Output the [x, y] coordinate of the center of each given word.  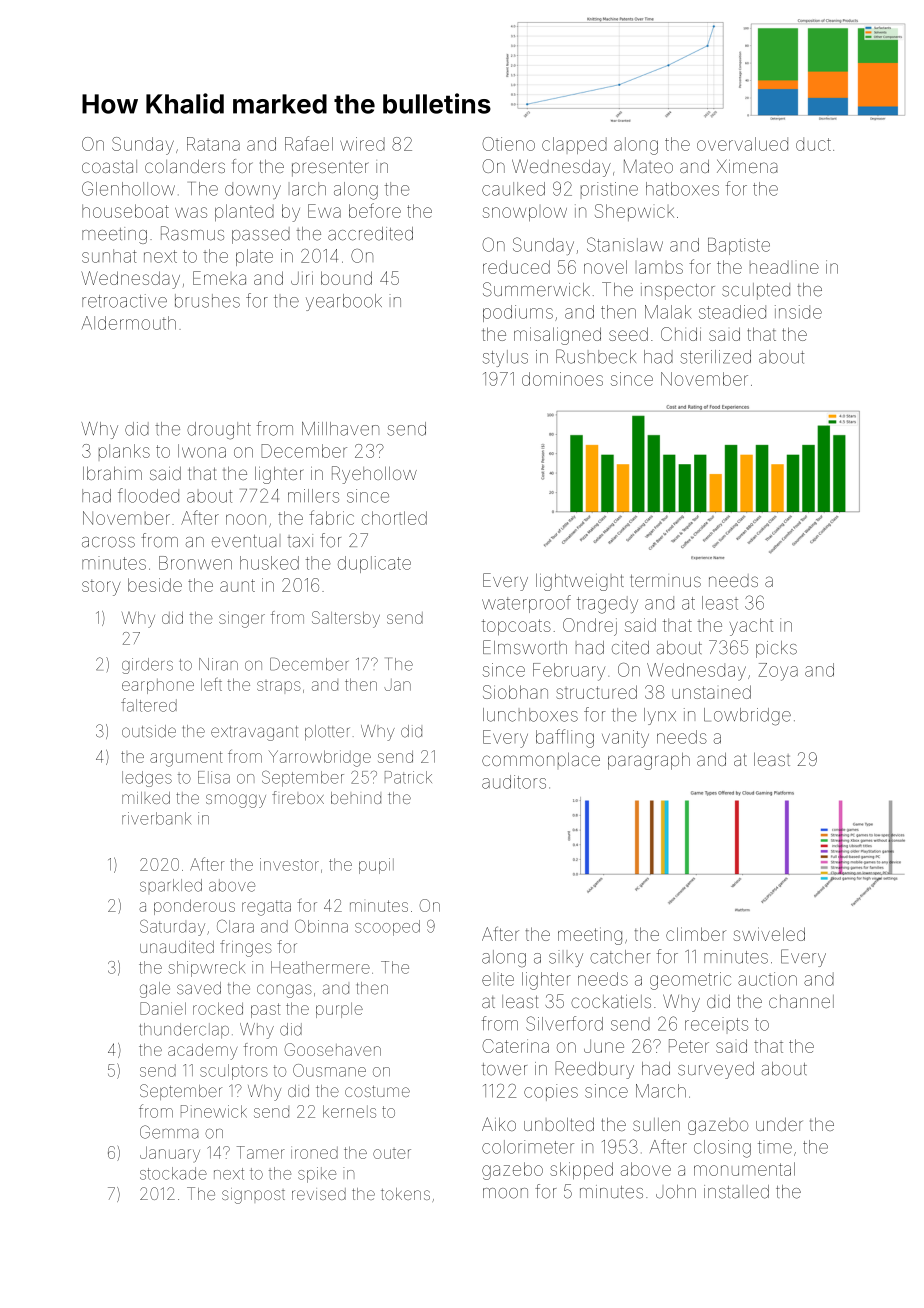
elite [498, 979]
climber [696, 934]
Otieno [508, 144]
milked [146, 798]
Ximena [747, 166]
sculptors [234, 1072]
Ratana [213, 144]
